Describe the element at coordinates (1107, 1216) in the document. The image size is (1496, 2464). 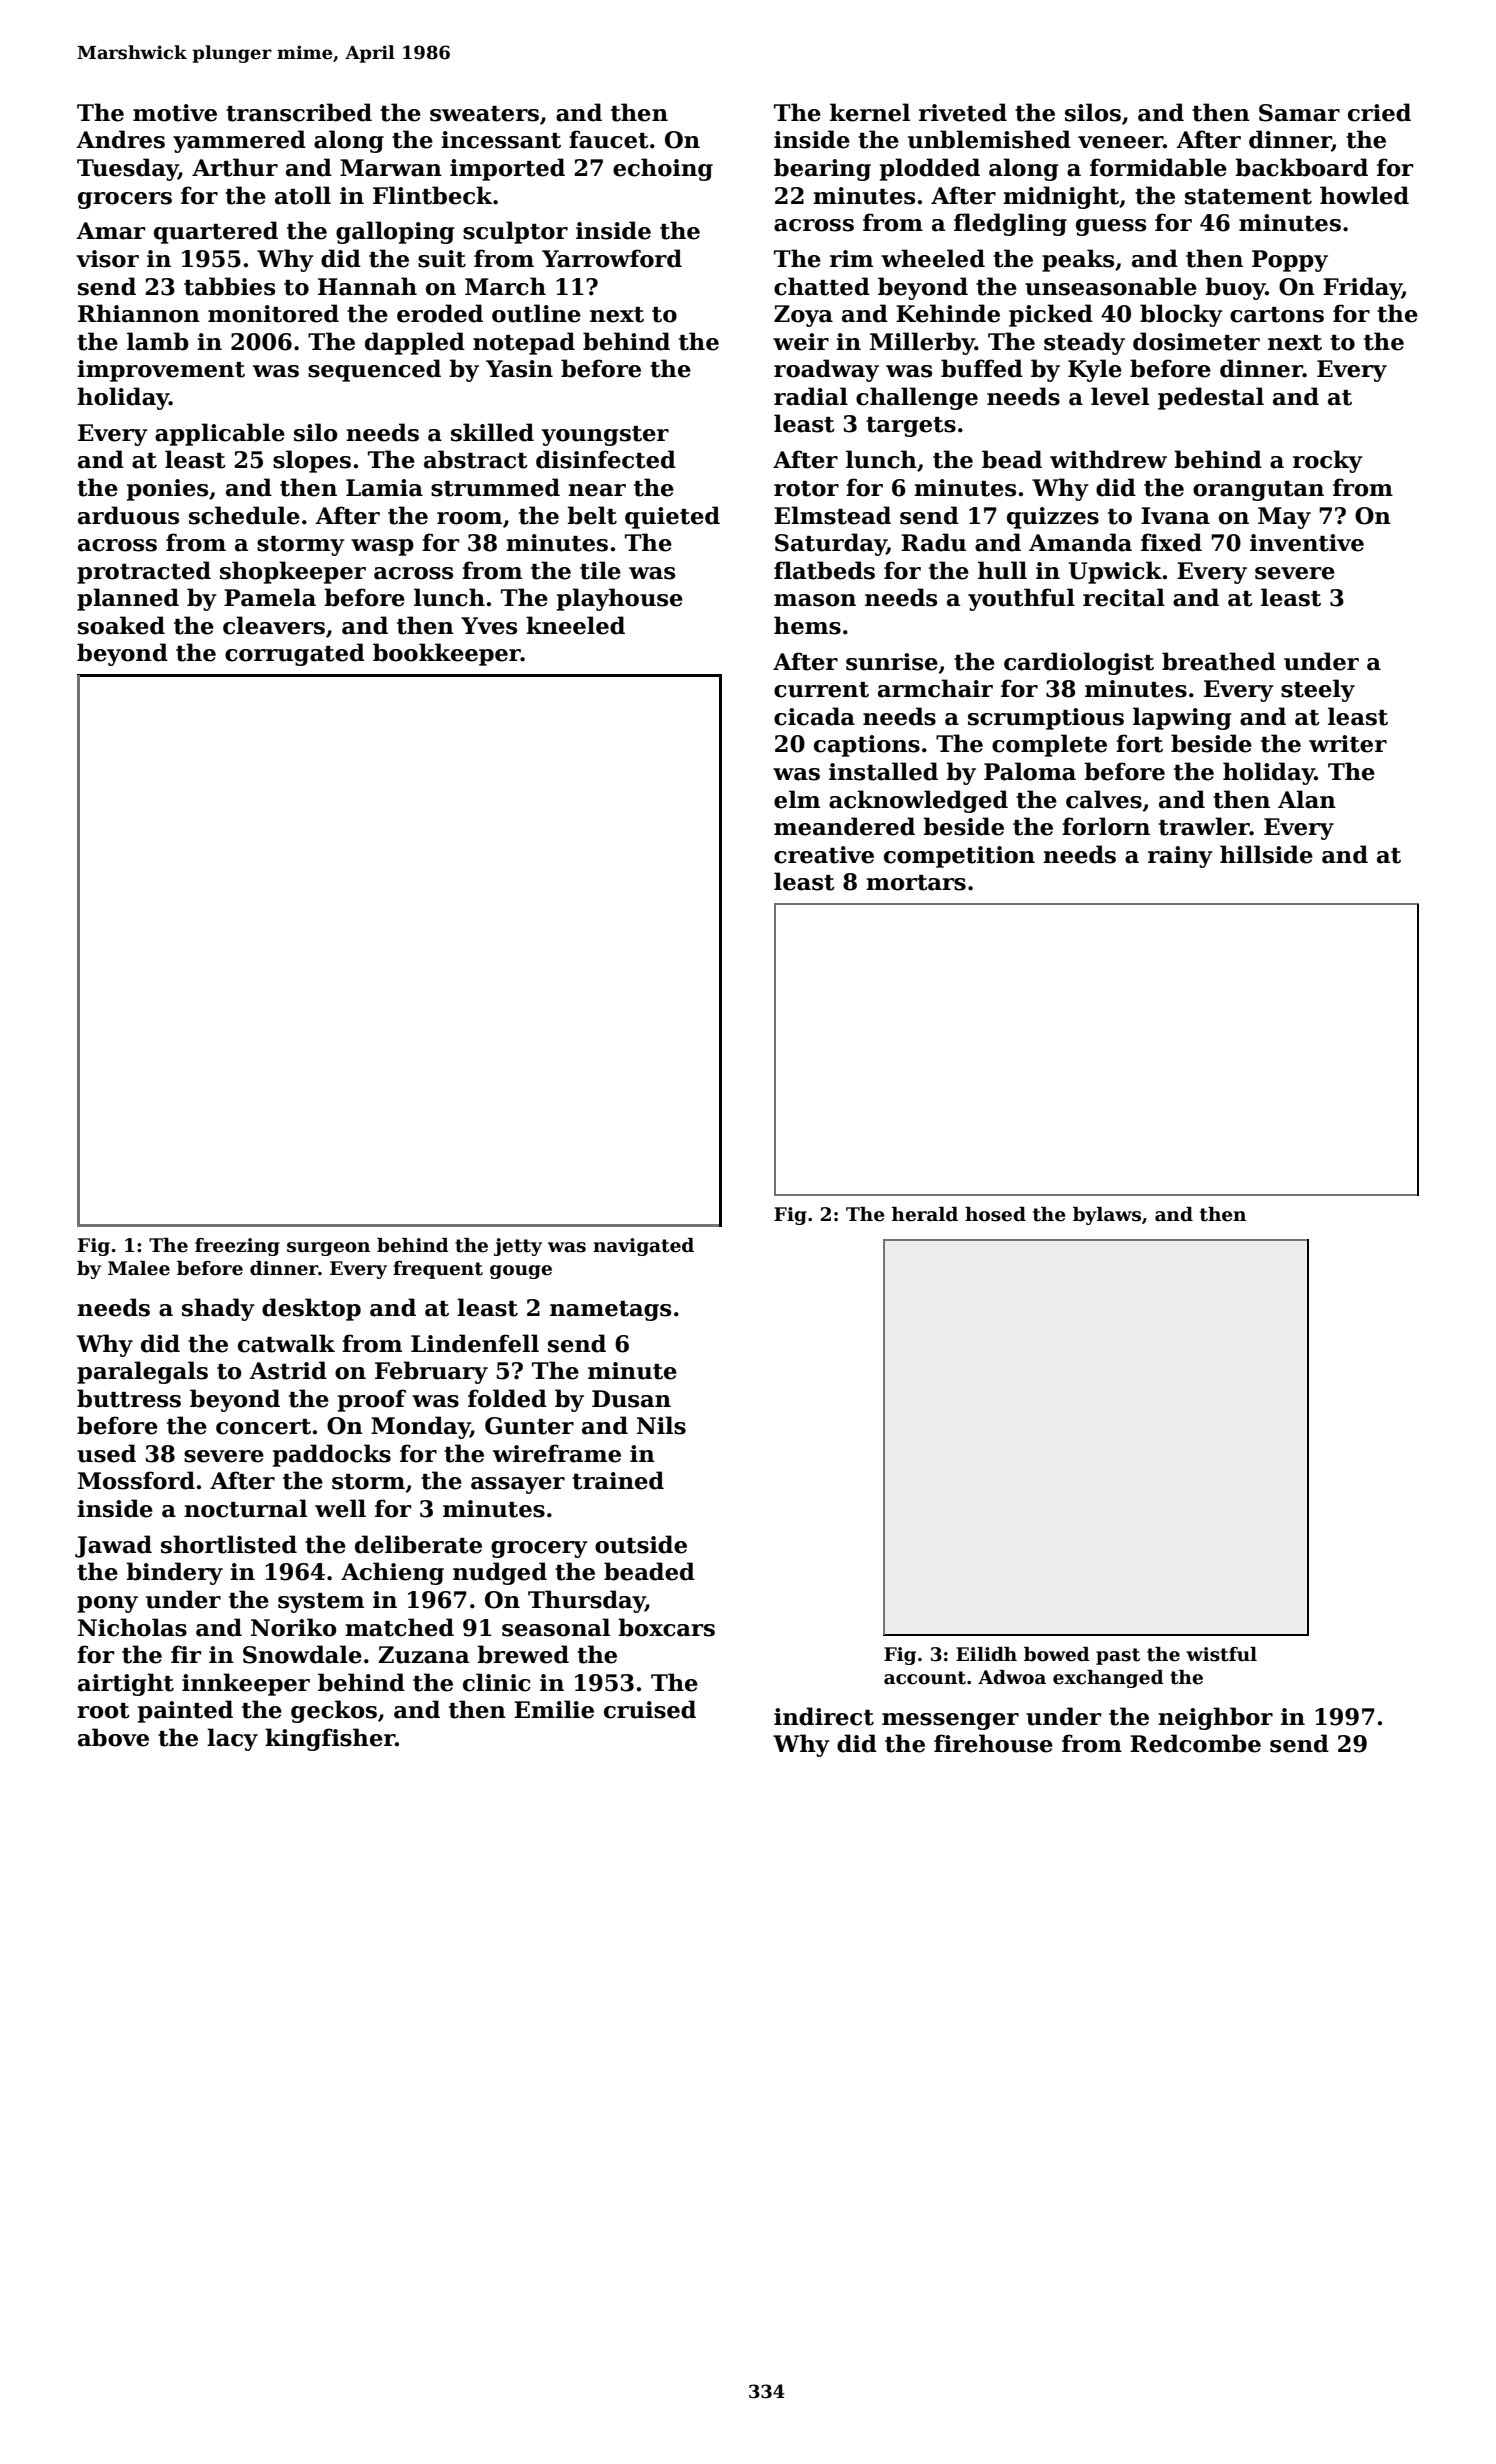
I see `bylaws` at that location.
